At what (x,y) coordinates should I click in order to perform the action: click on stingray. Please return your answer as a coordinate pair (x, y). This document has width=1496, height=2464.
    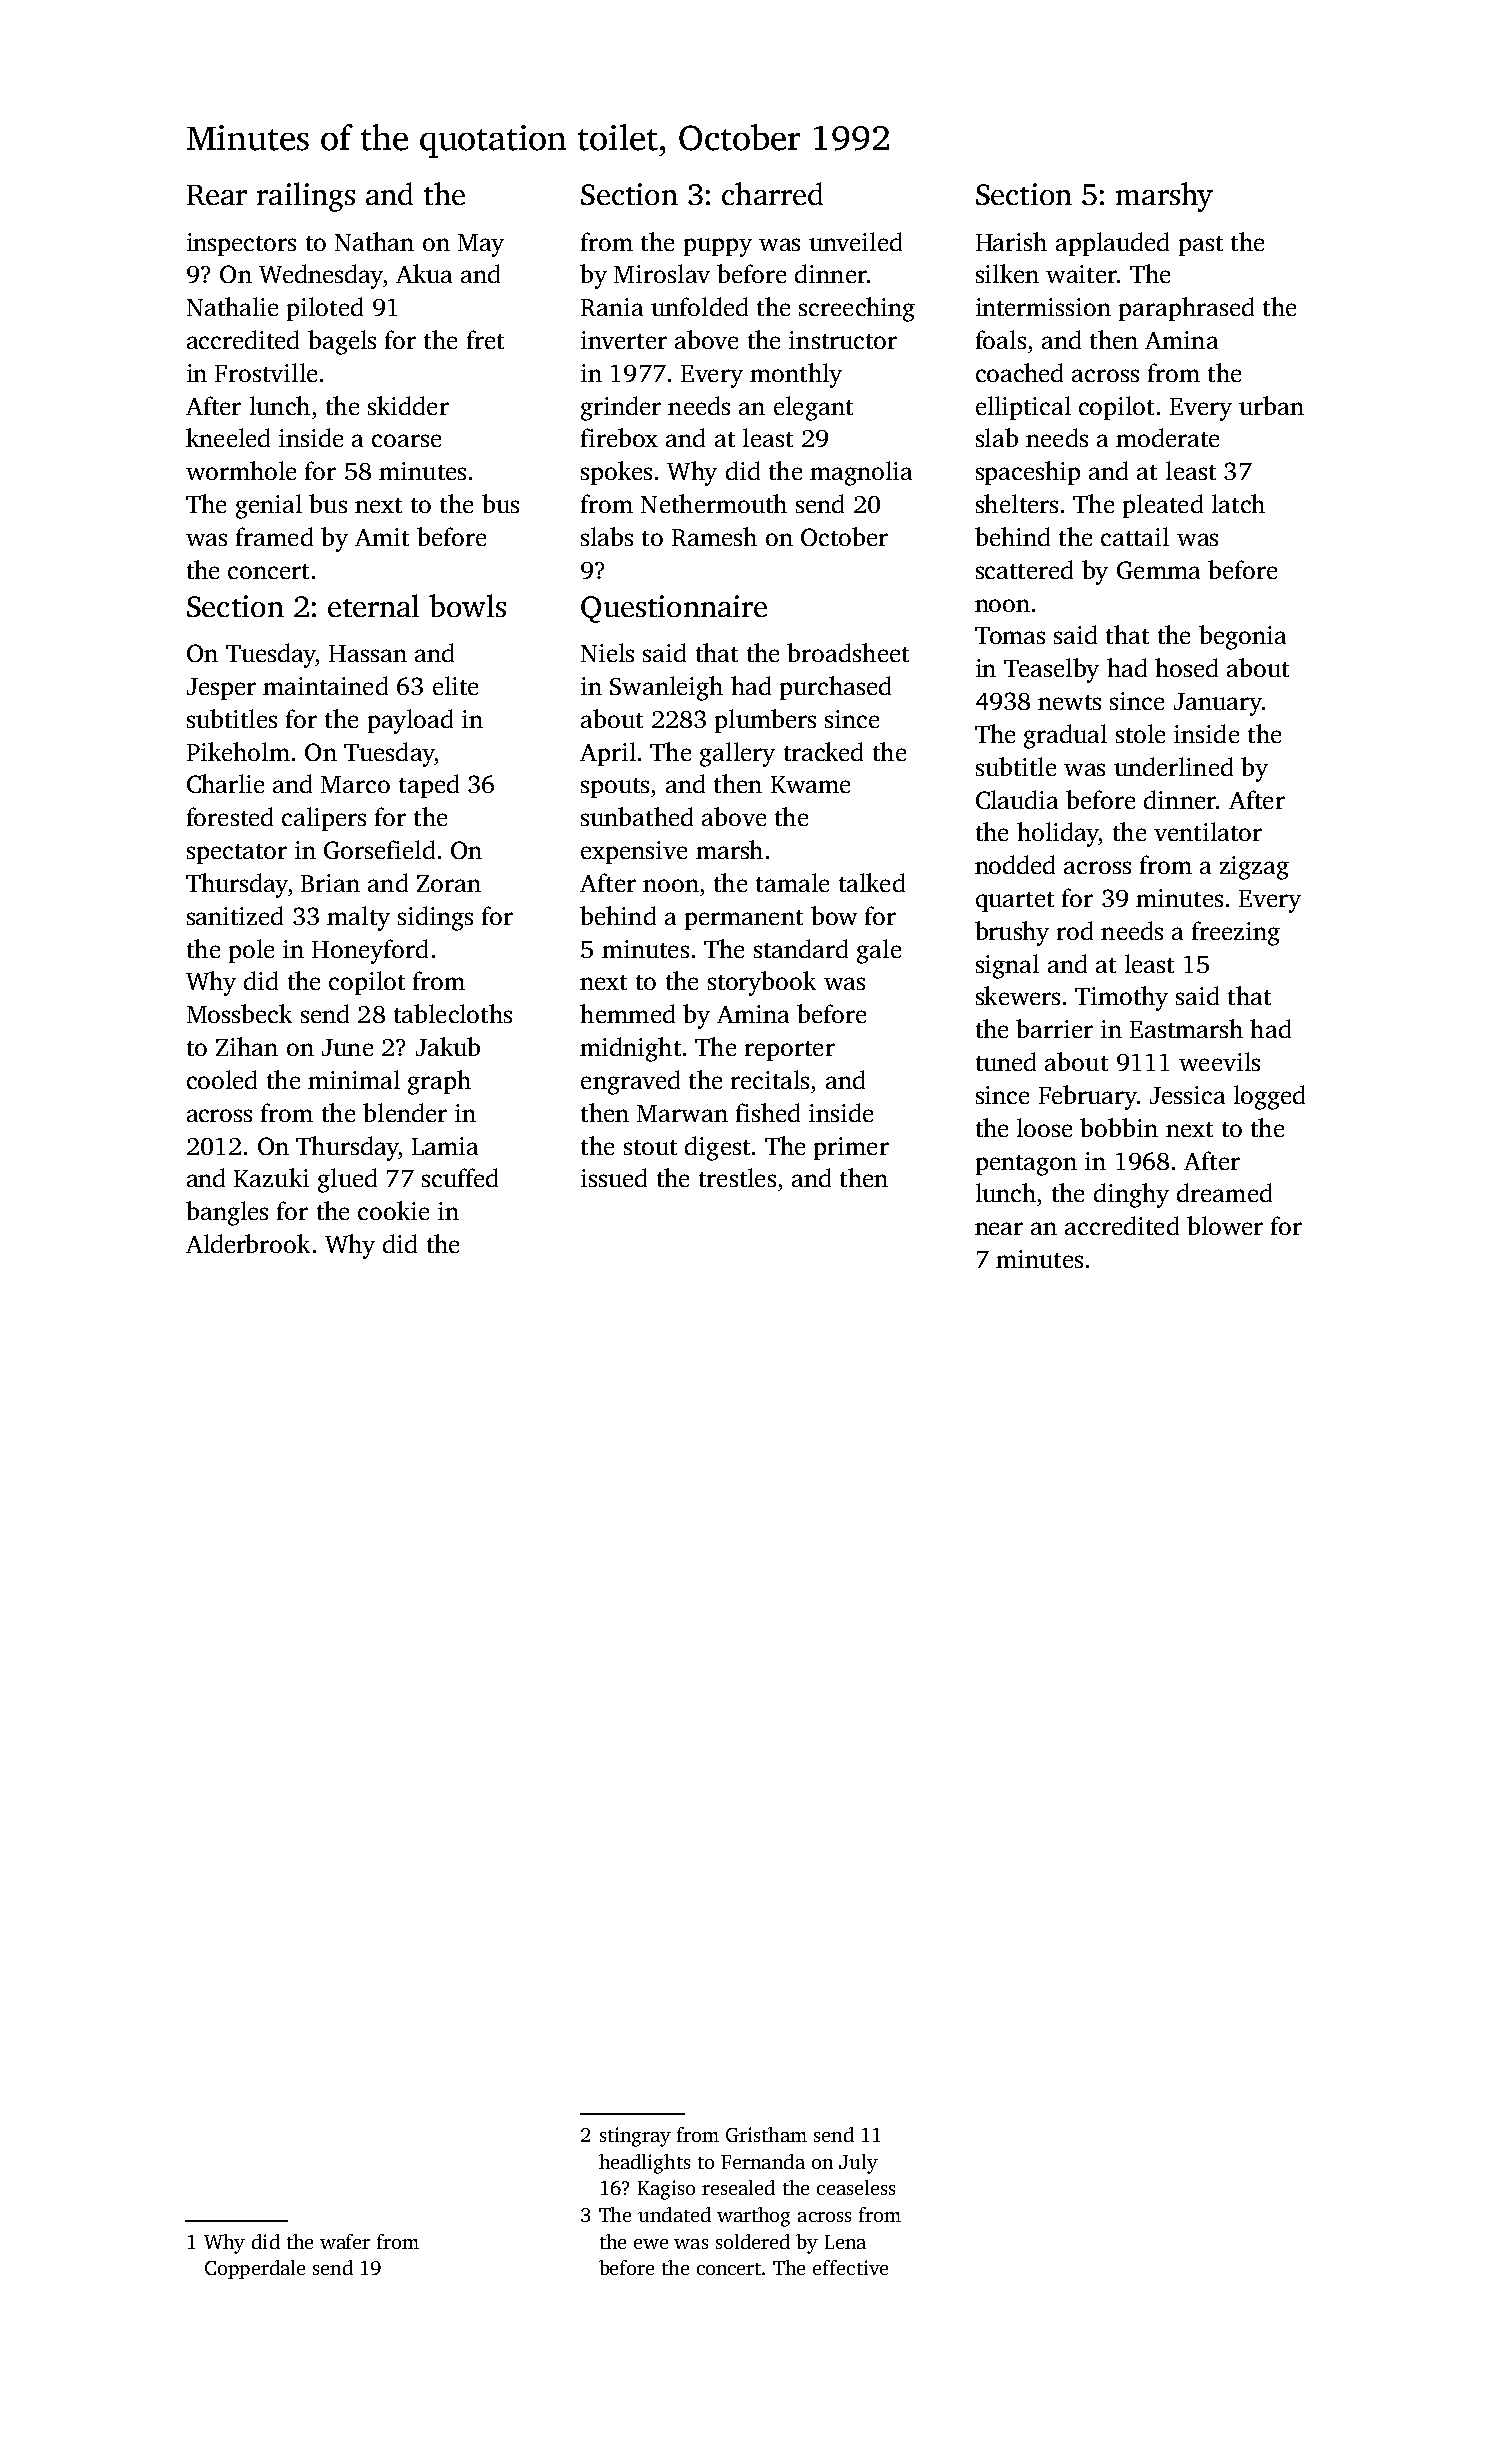
    Looking at the image, I should click on (635, 2137).
